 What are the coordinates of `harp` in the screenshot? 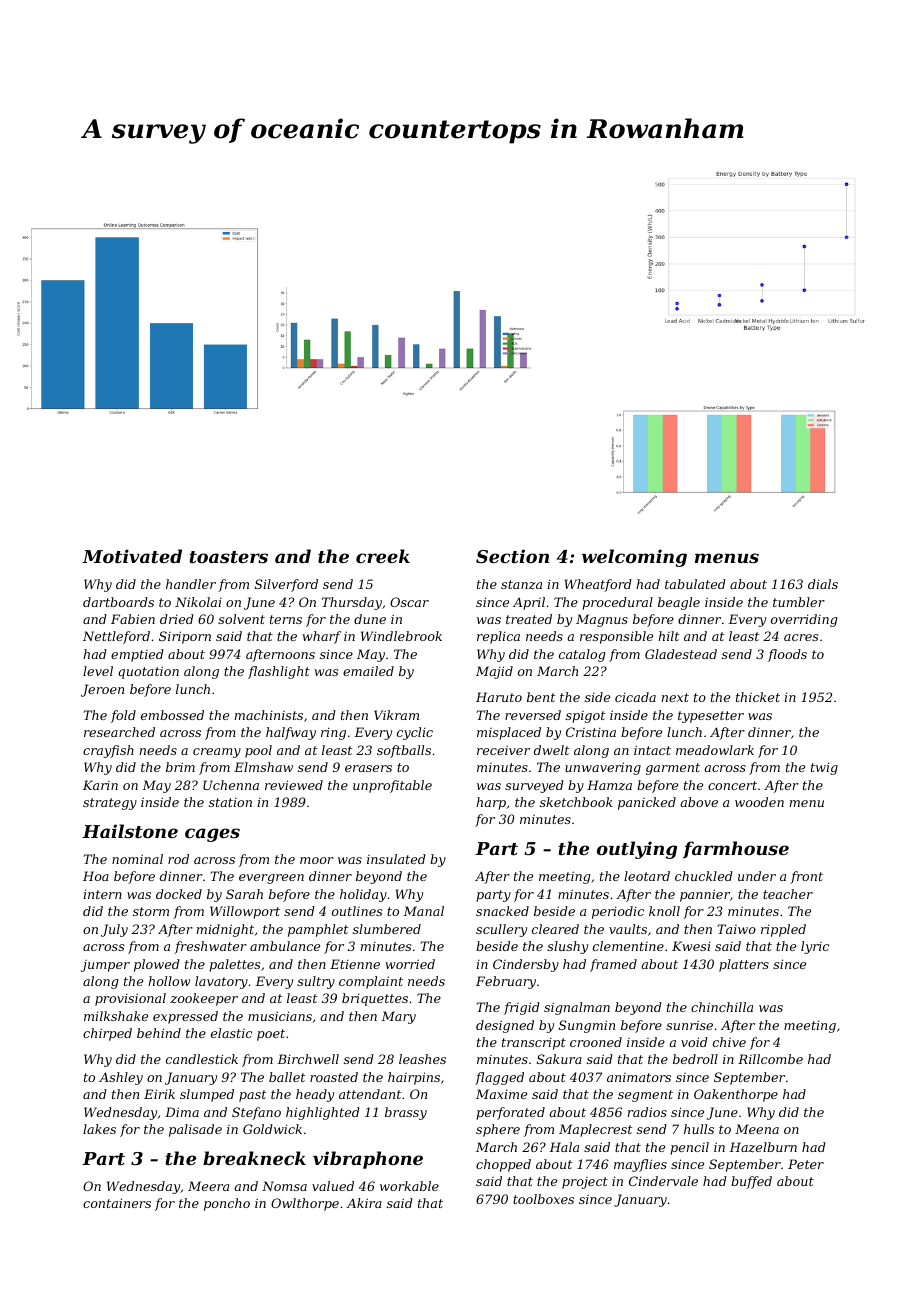 It's located at (491, 803).
